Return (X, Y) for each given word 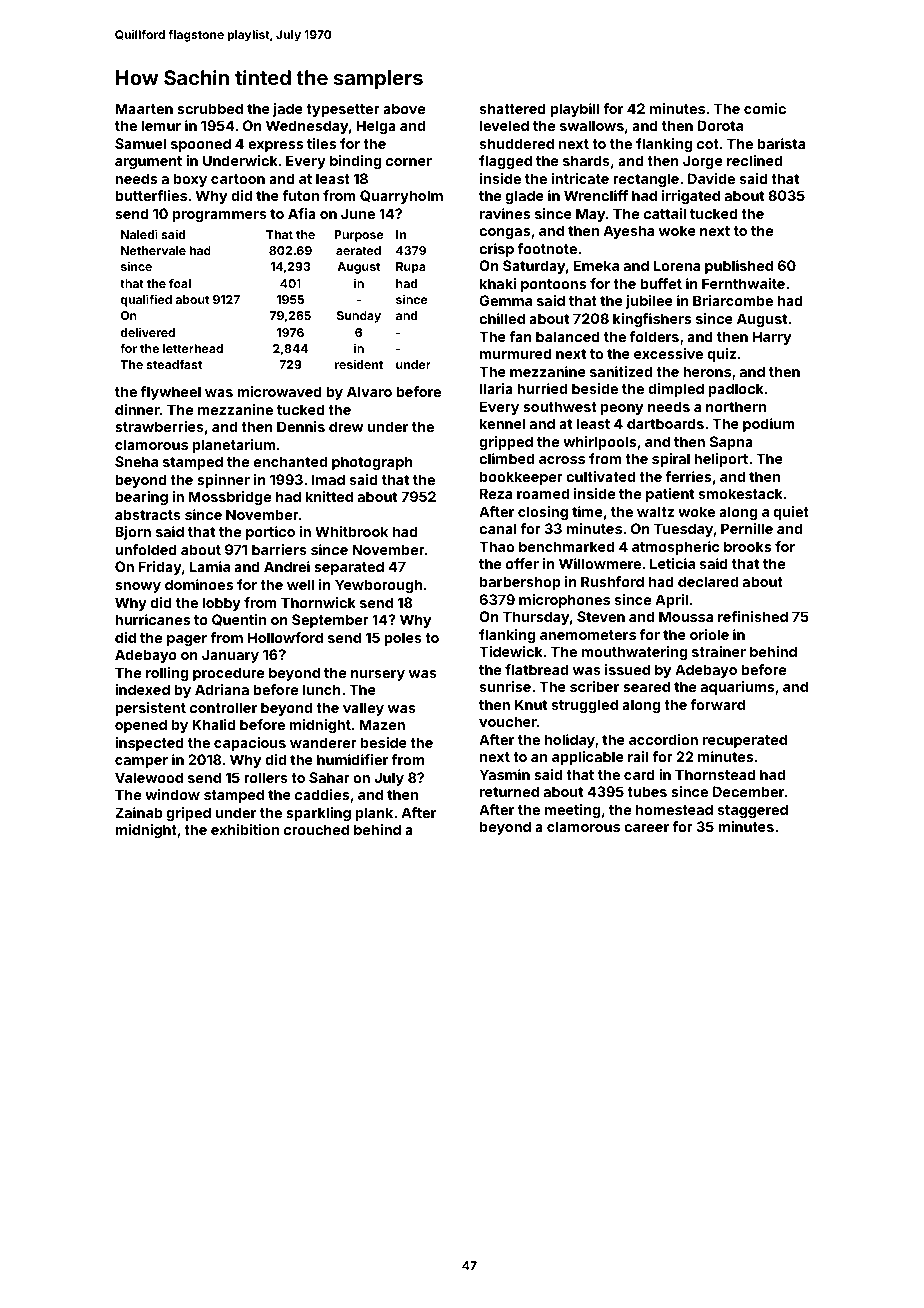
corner (409, 162)
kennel (502, 423)
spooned (201, 145)
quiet (791, 513)
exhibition (245, 829)
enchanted (290, 461)
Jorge (703, 162)
